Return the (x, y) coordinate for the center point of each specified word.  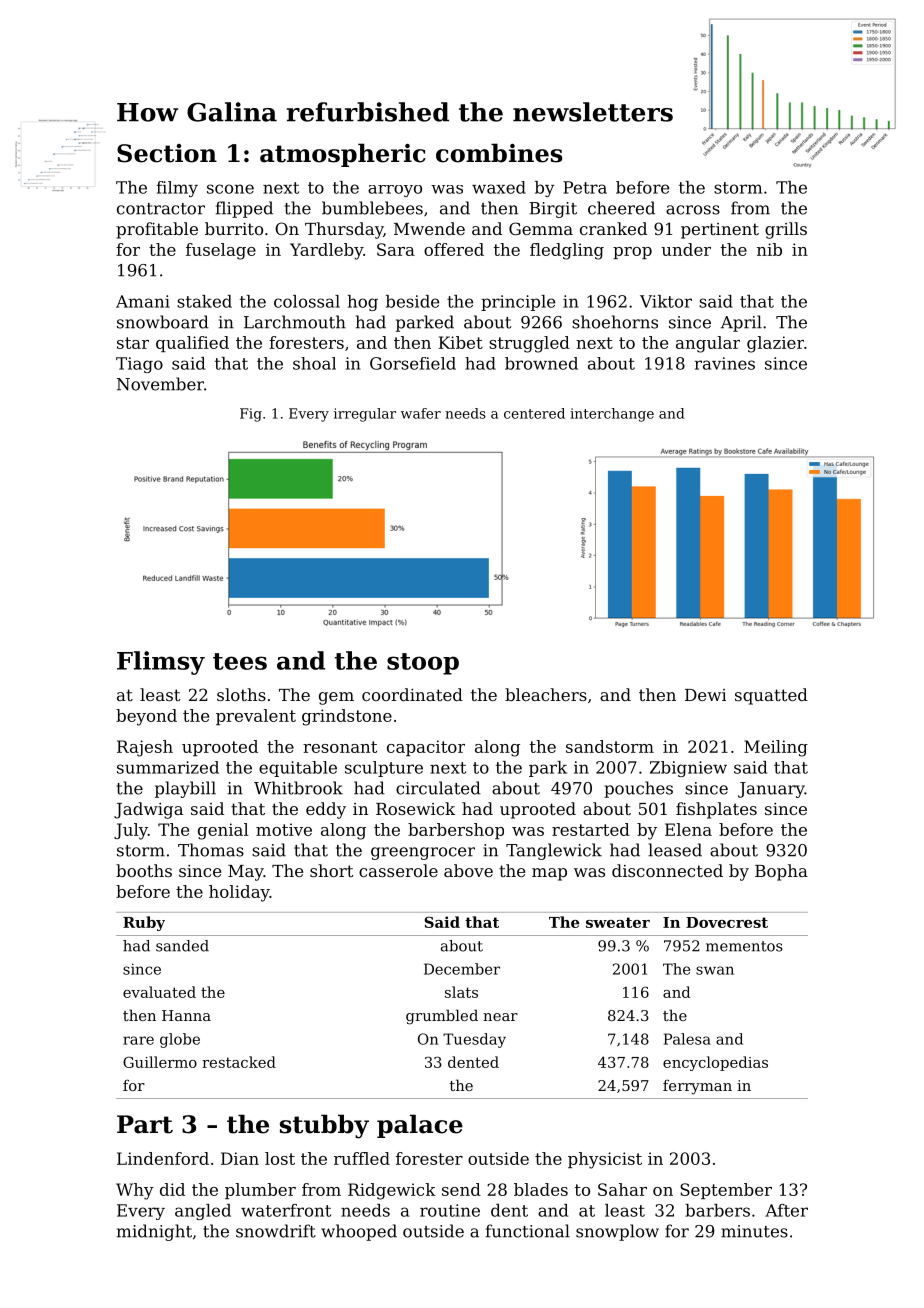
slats (461, 992)
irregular (365, 415)
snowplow (617, 1232)
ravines (724, 363)
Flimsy (161, 663)
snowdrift (276, 1231)
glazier (775, 344)
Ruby (144, 923)
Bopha (781, 872)
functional (528, 1231)
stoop (423, 664)
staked (204, 301)
